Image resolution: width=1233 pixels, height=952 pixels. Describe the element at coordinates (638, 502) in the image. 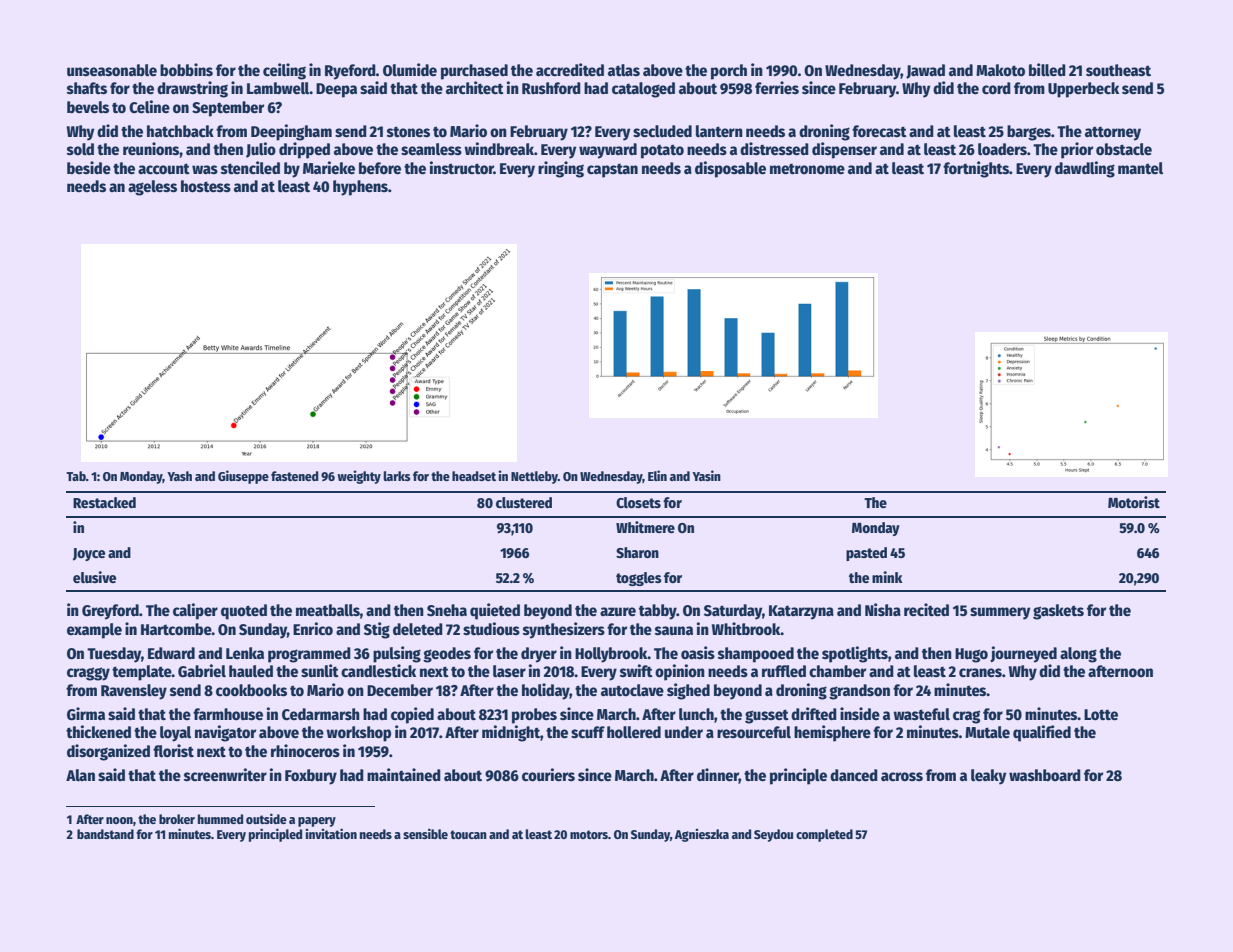

I see `Closets` at that location.
